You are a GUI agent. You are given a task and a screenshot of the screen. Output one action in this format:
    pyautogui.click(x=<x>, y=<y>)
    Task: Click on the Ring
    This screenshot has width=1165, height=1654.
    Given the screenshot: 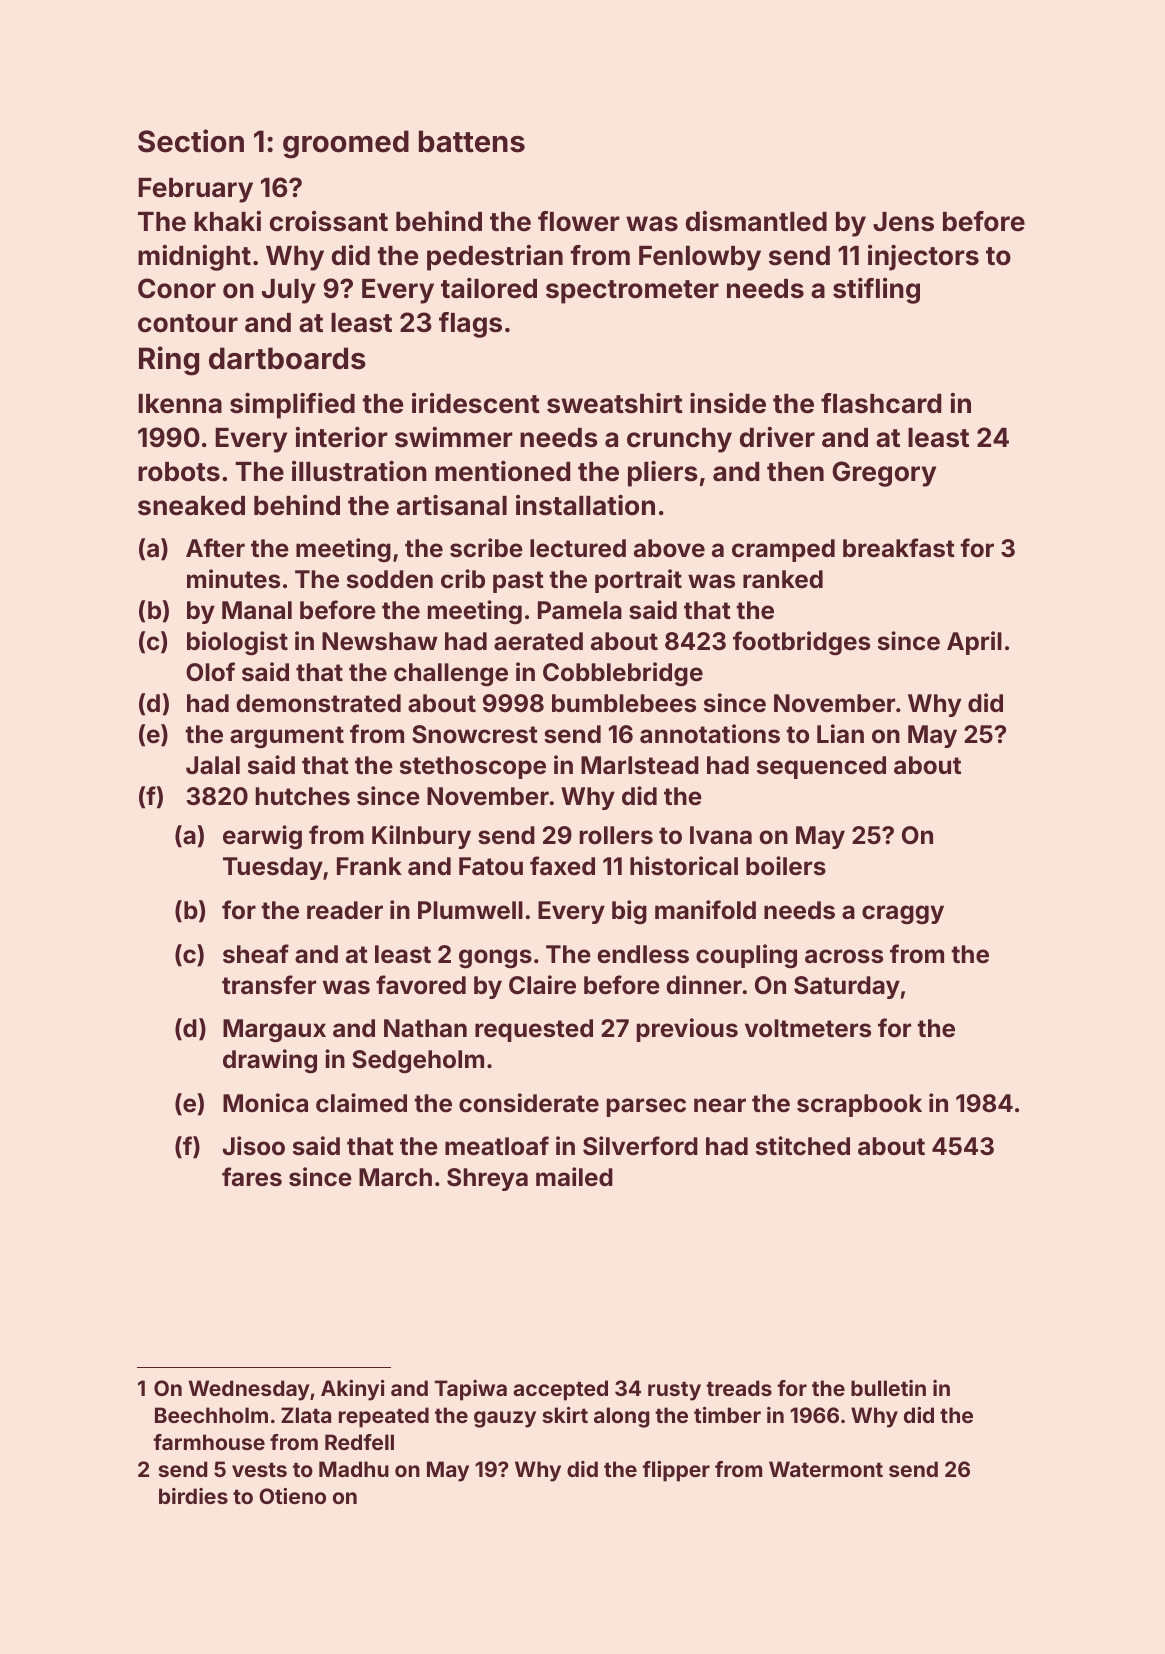 What is the action you would take?
    pyautogui.click(x=169, y=361)
